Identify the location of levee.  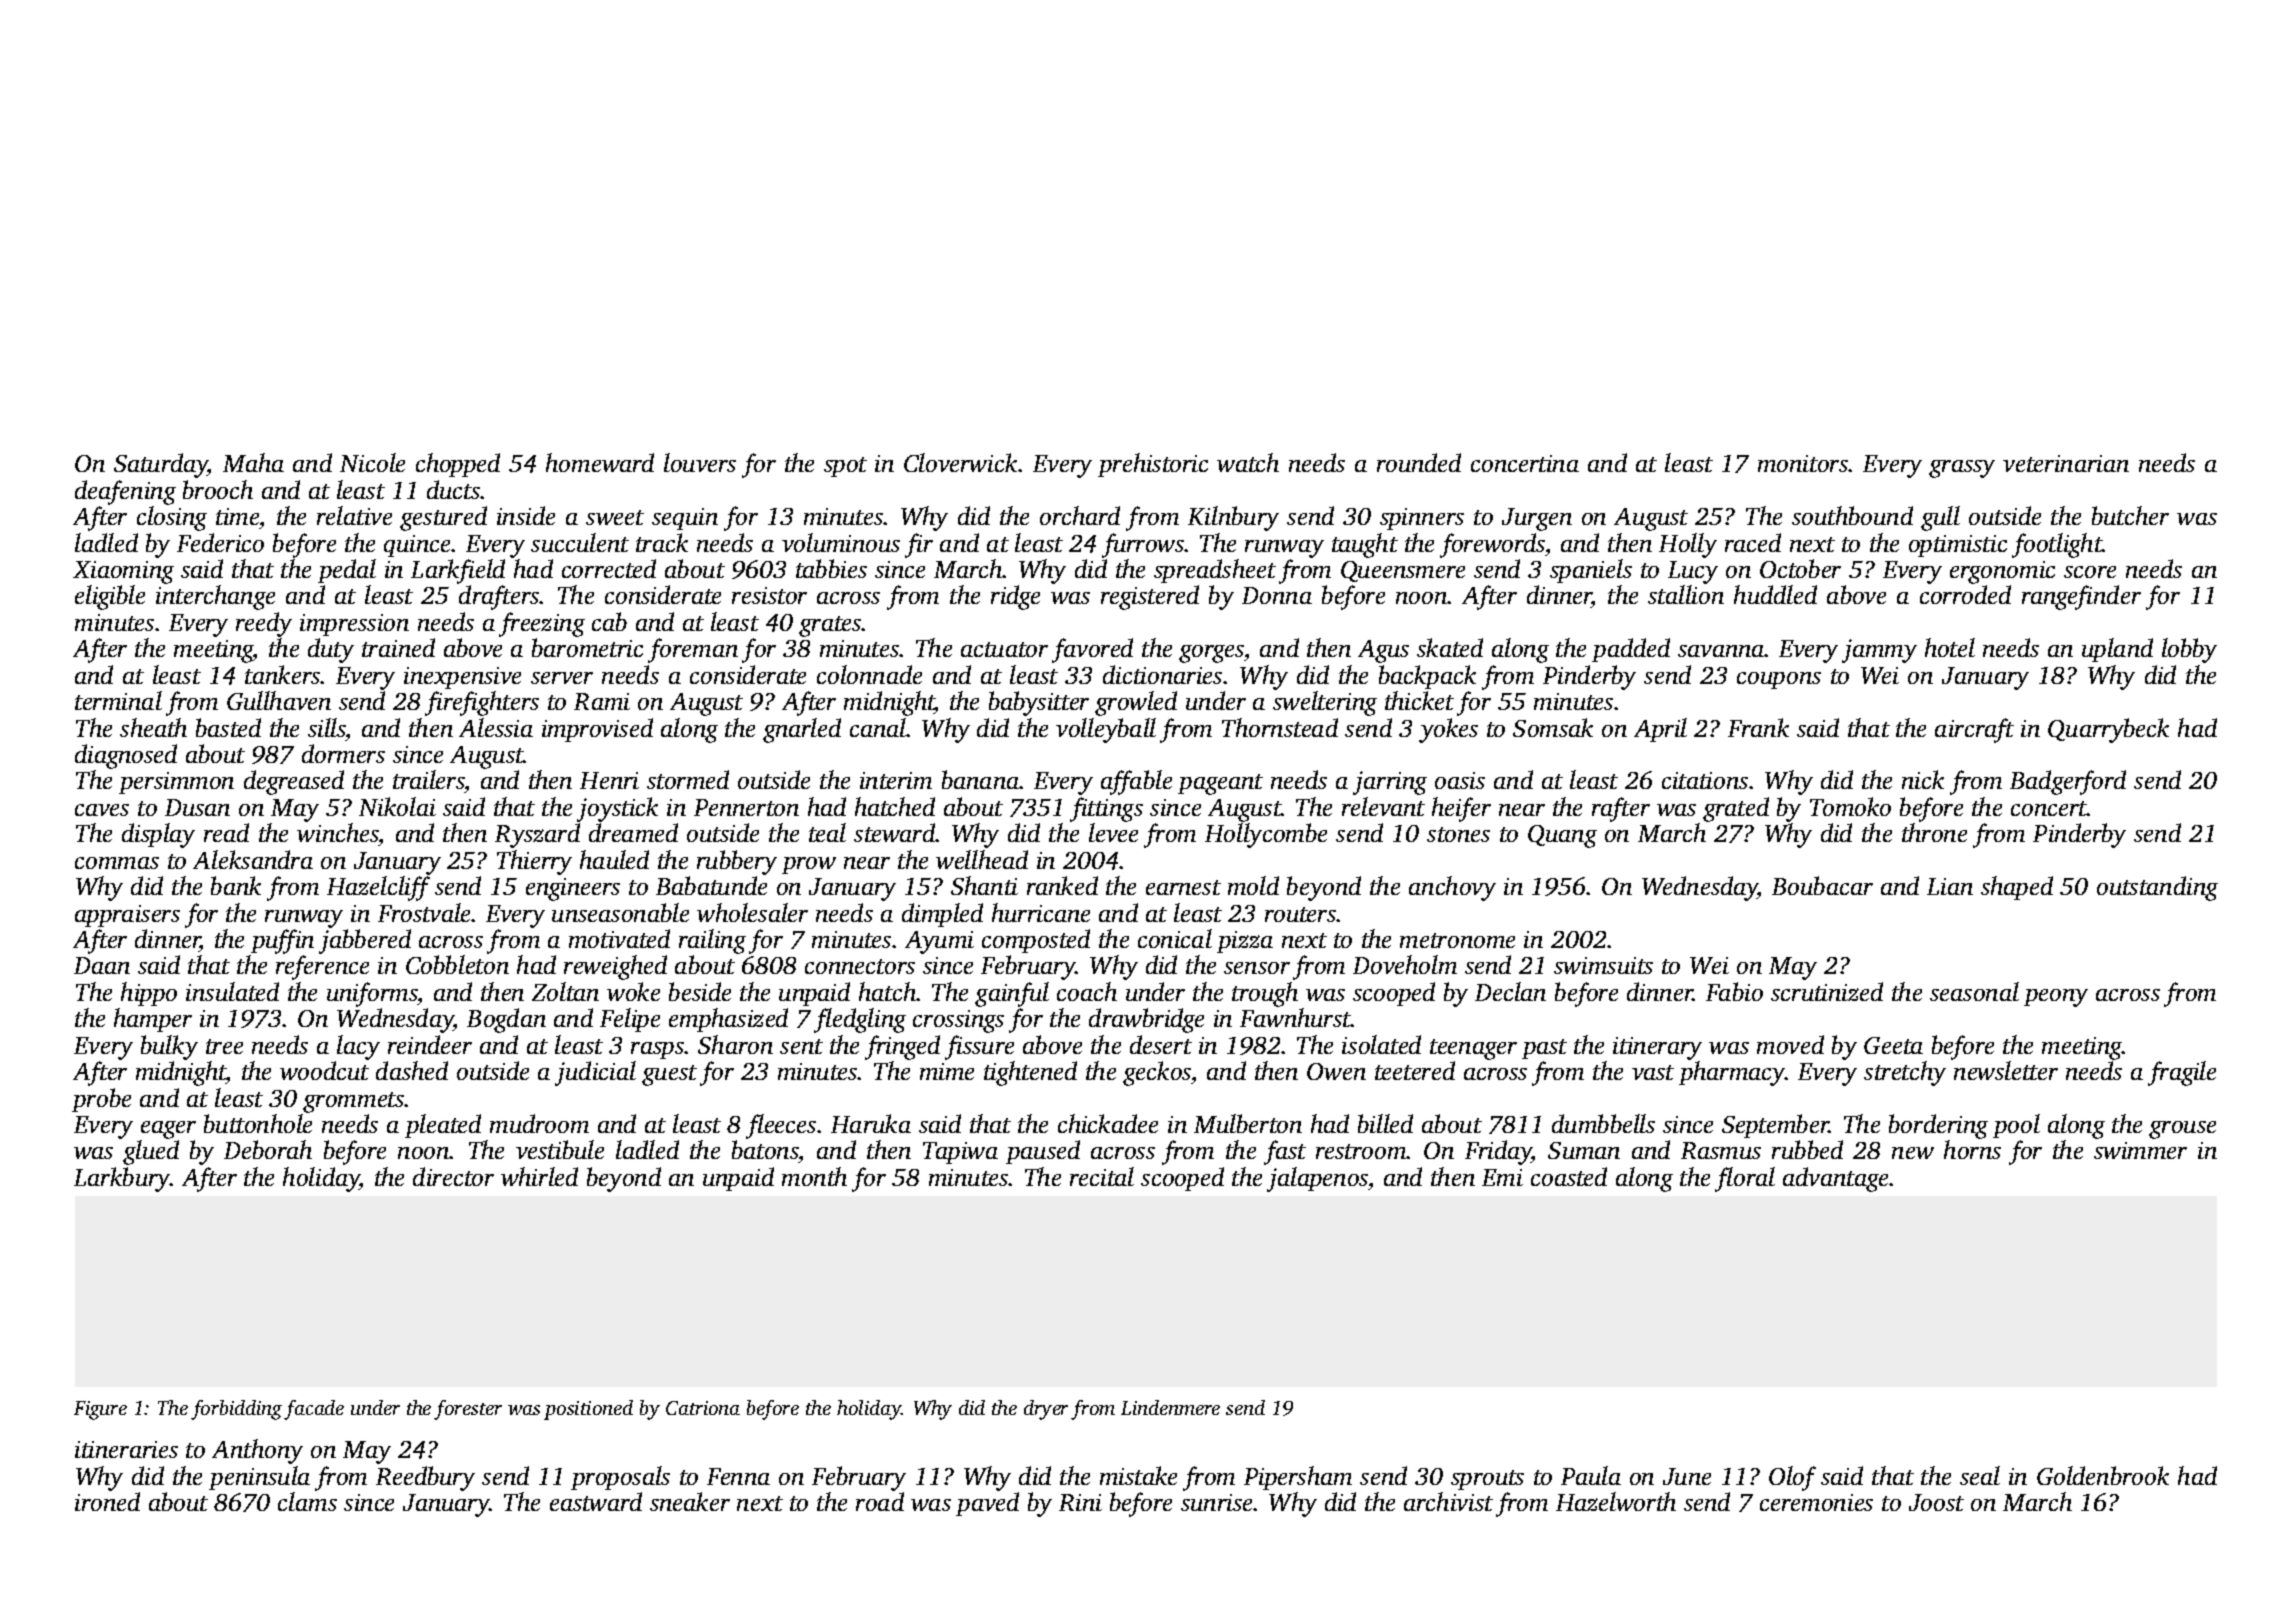
(1113, 832).
